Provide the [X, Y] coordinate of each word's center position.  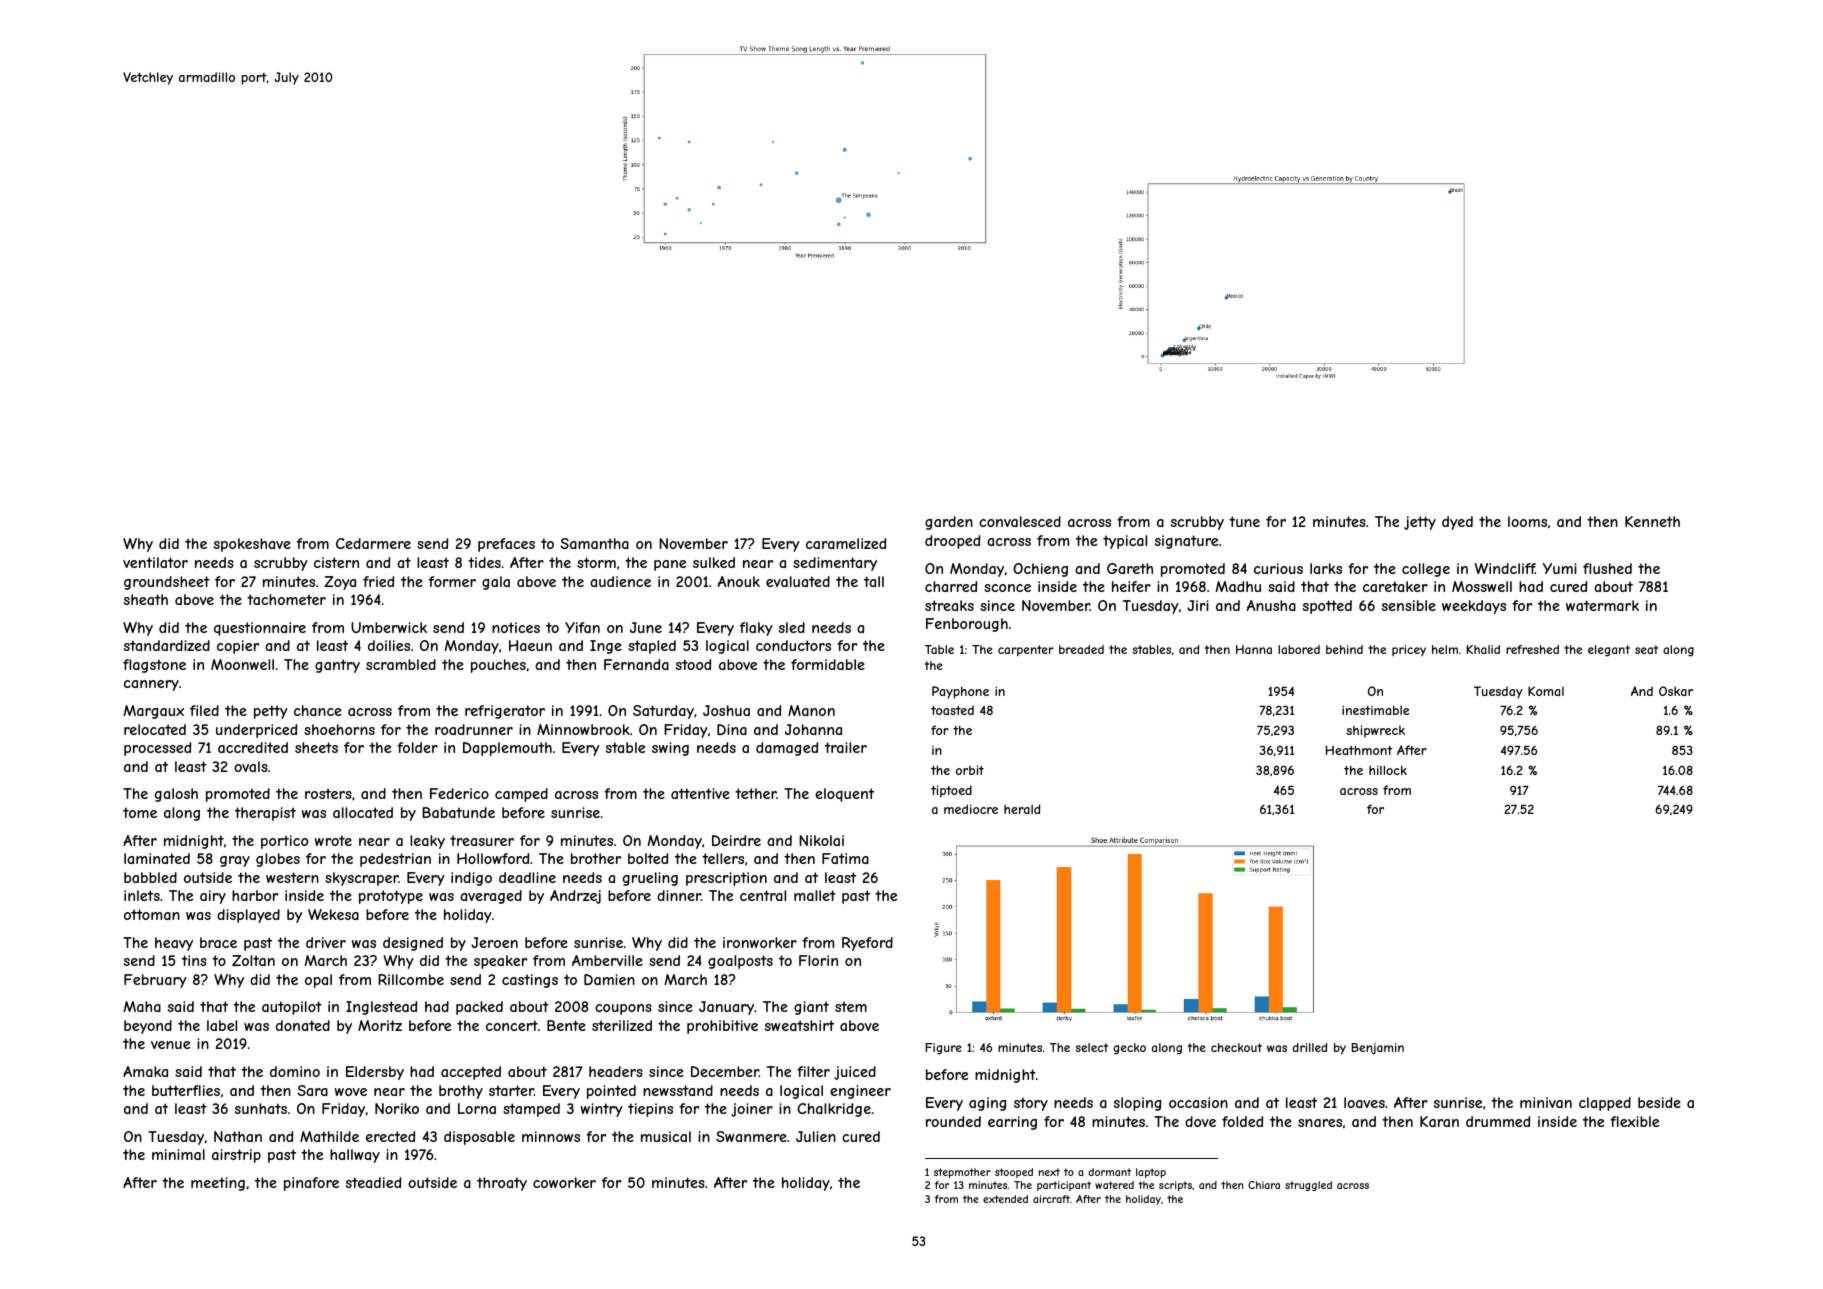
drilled [1310, 1047]
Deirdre [736, 840]
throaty [502, 1184]
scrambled [401, 664]
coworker [564, 1182]
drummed [1498, 1121]
